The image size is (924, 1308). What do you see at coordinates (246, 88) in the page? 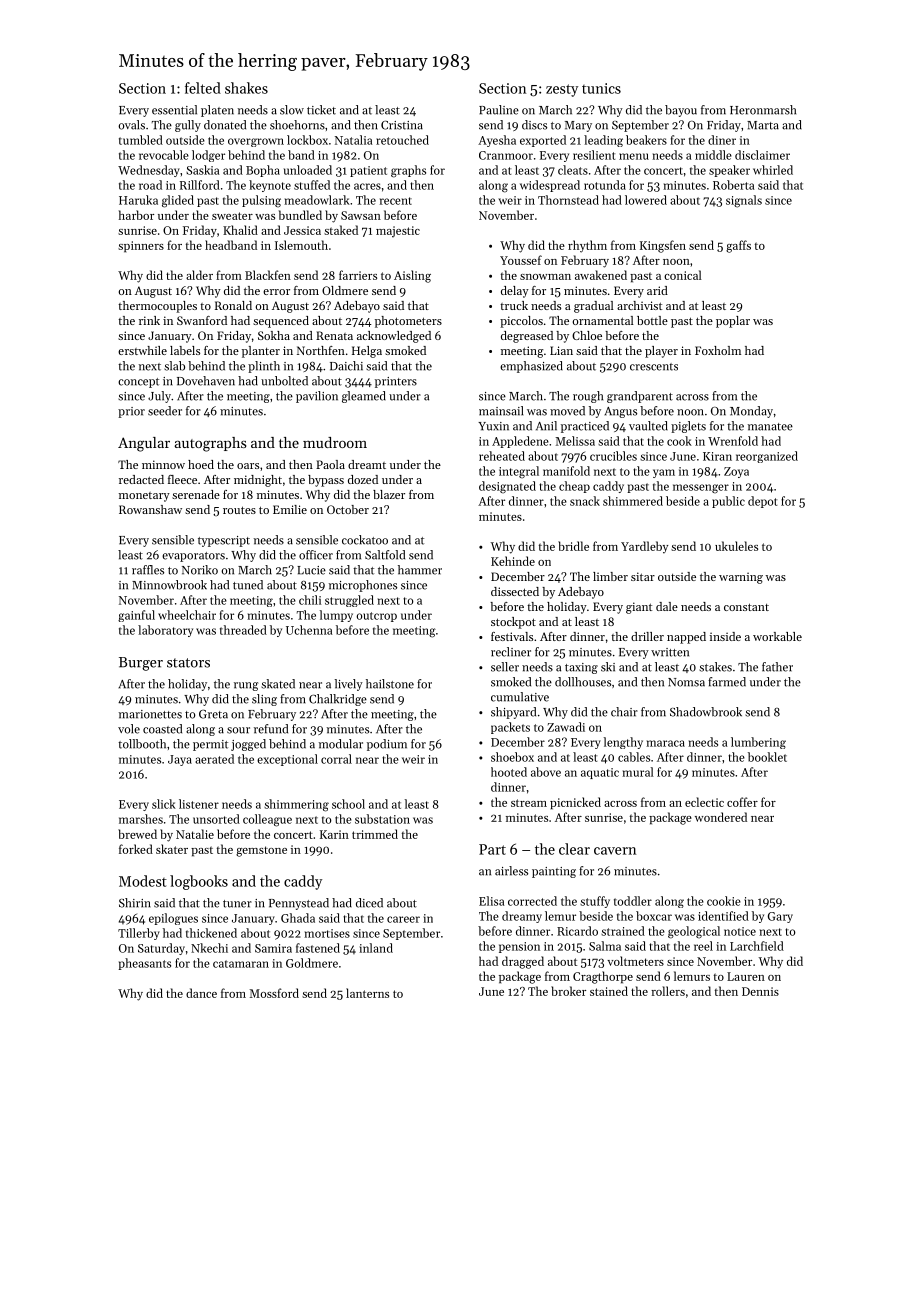
I see `shakes` at bounding box center [246, 88].
